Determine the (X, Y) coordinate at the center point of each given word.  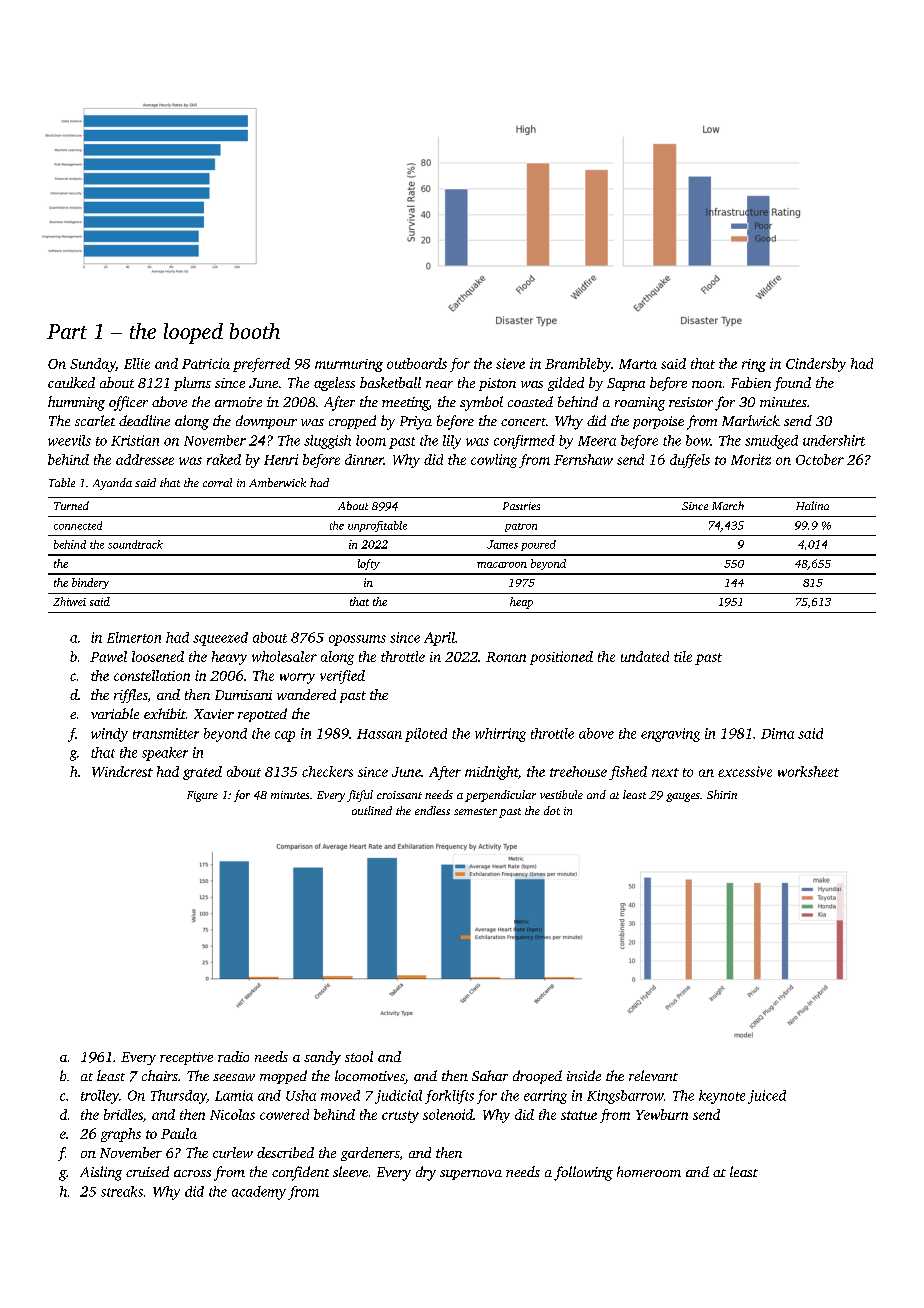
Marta (638, 364)
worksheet (808, 771)
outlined (372, 810)
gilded (566, 384)
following (583, 1173)
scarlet (95, 420)
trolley (100, 1097)
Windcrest (122, 771)
